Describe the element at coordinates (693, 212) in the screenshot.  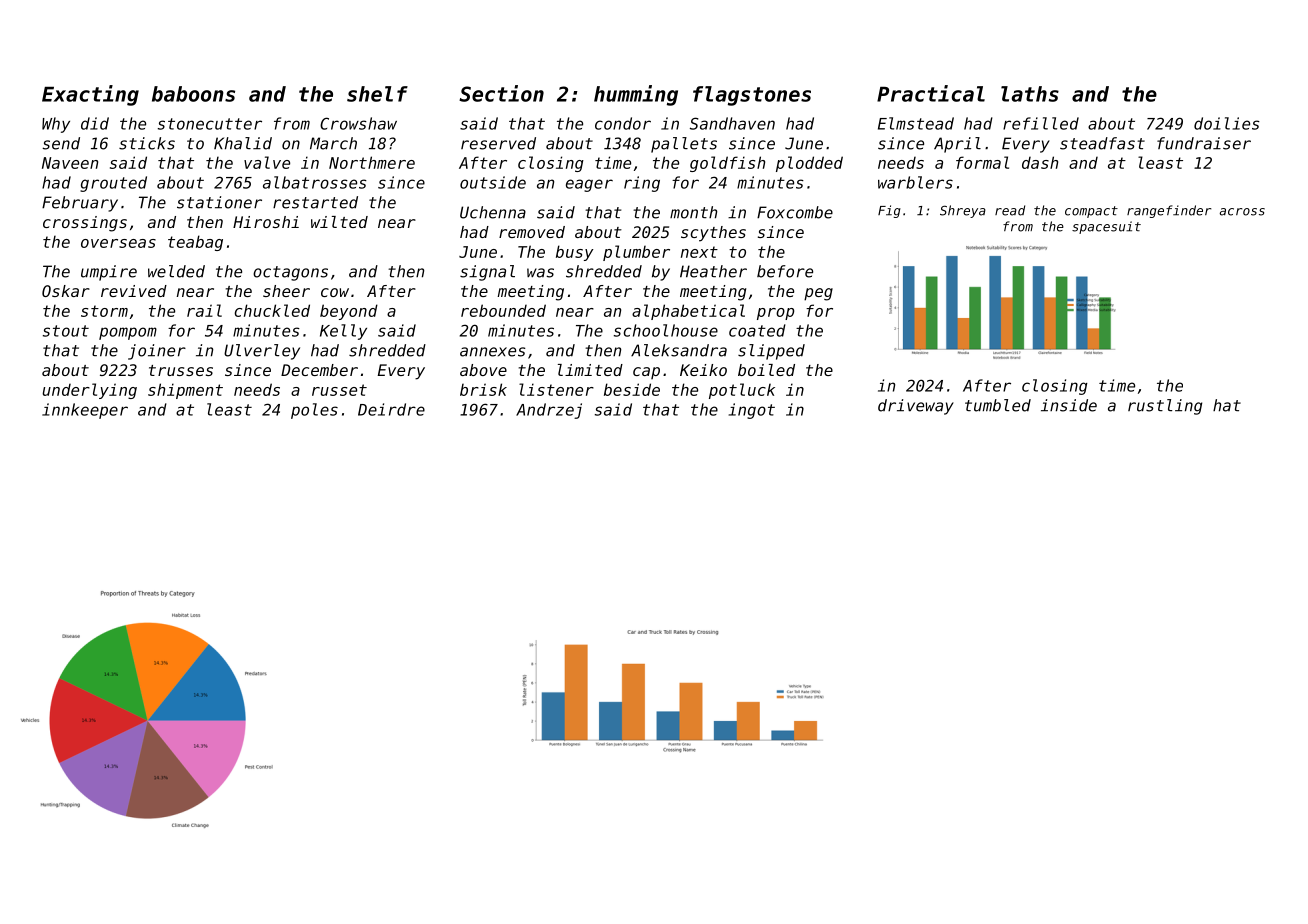
I see `month` at that location.
